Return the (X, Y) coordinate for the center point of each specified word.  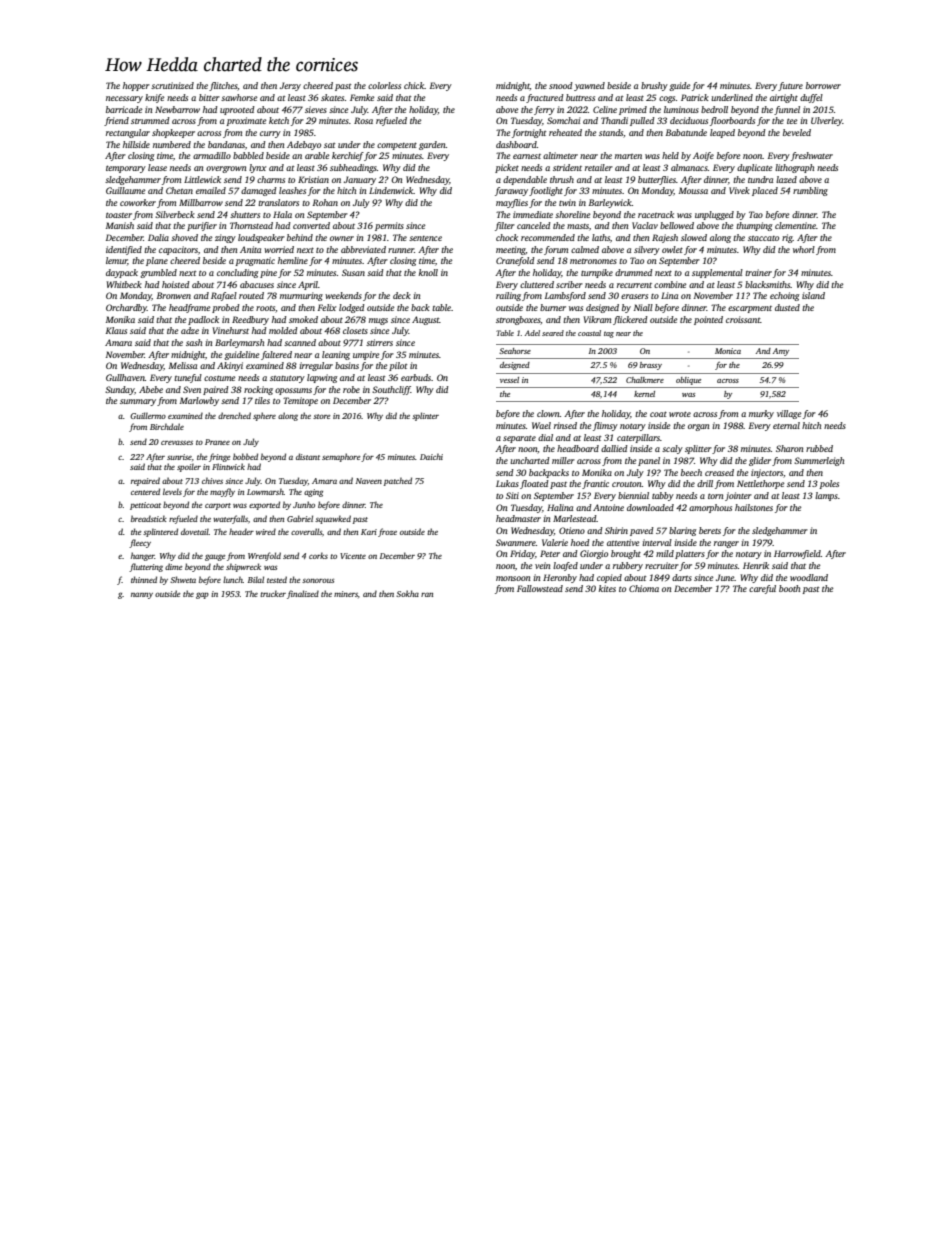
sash (194, 342)
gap (202, 595)
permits (389, 226)
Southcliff (391, 390)
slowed (694, 237)
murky (761, 414)
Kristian (313, 179)
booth (789, 588)
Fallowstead (540, 588)
